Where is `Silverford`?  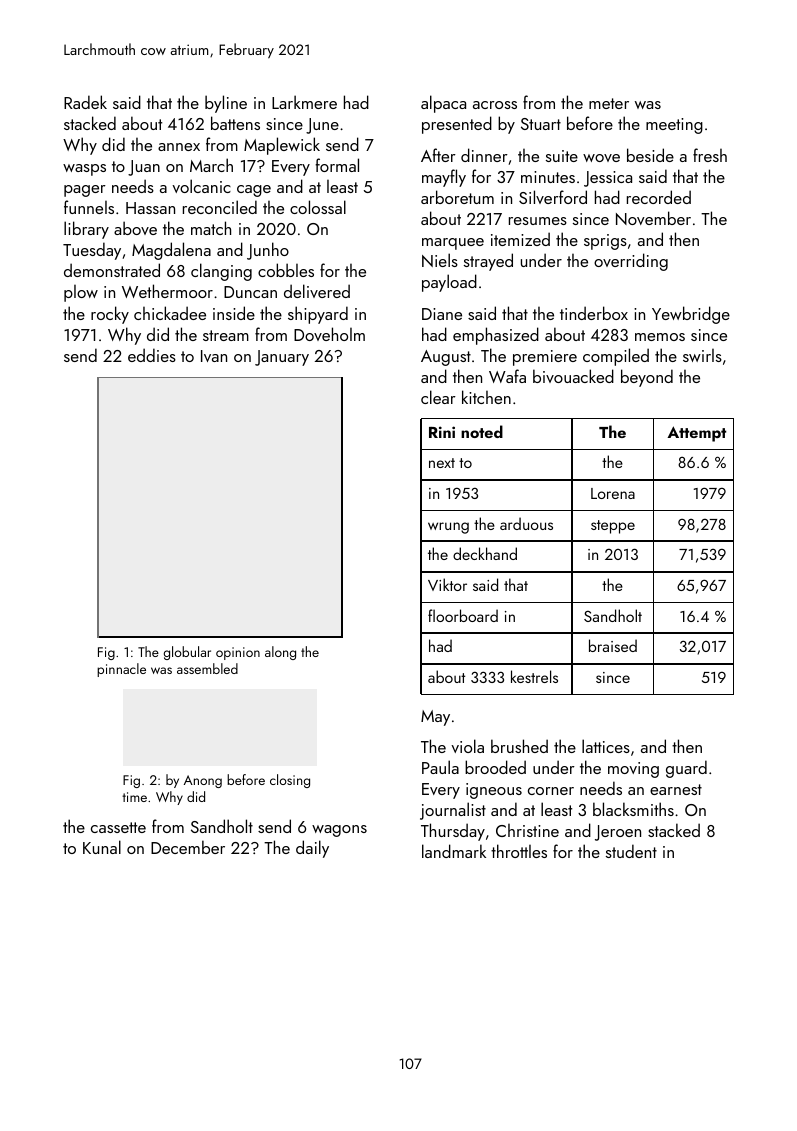 Silverford is located at coordinates (553, 197).
